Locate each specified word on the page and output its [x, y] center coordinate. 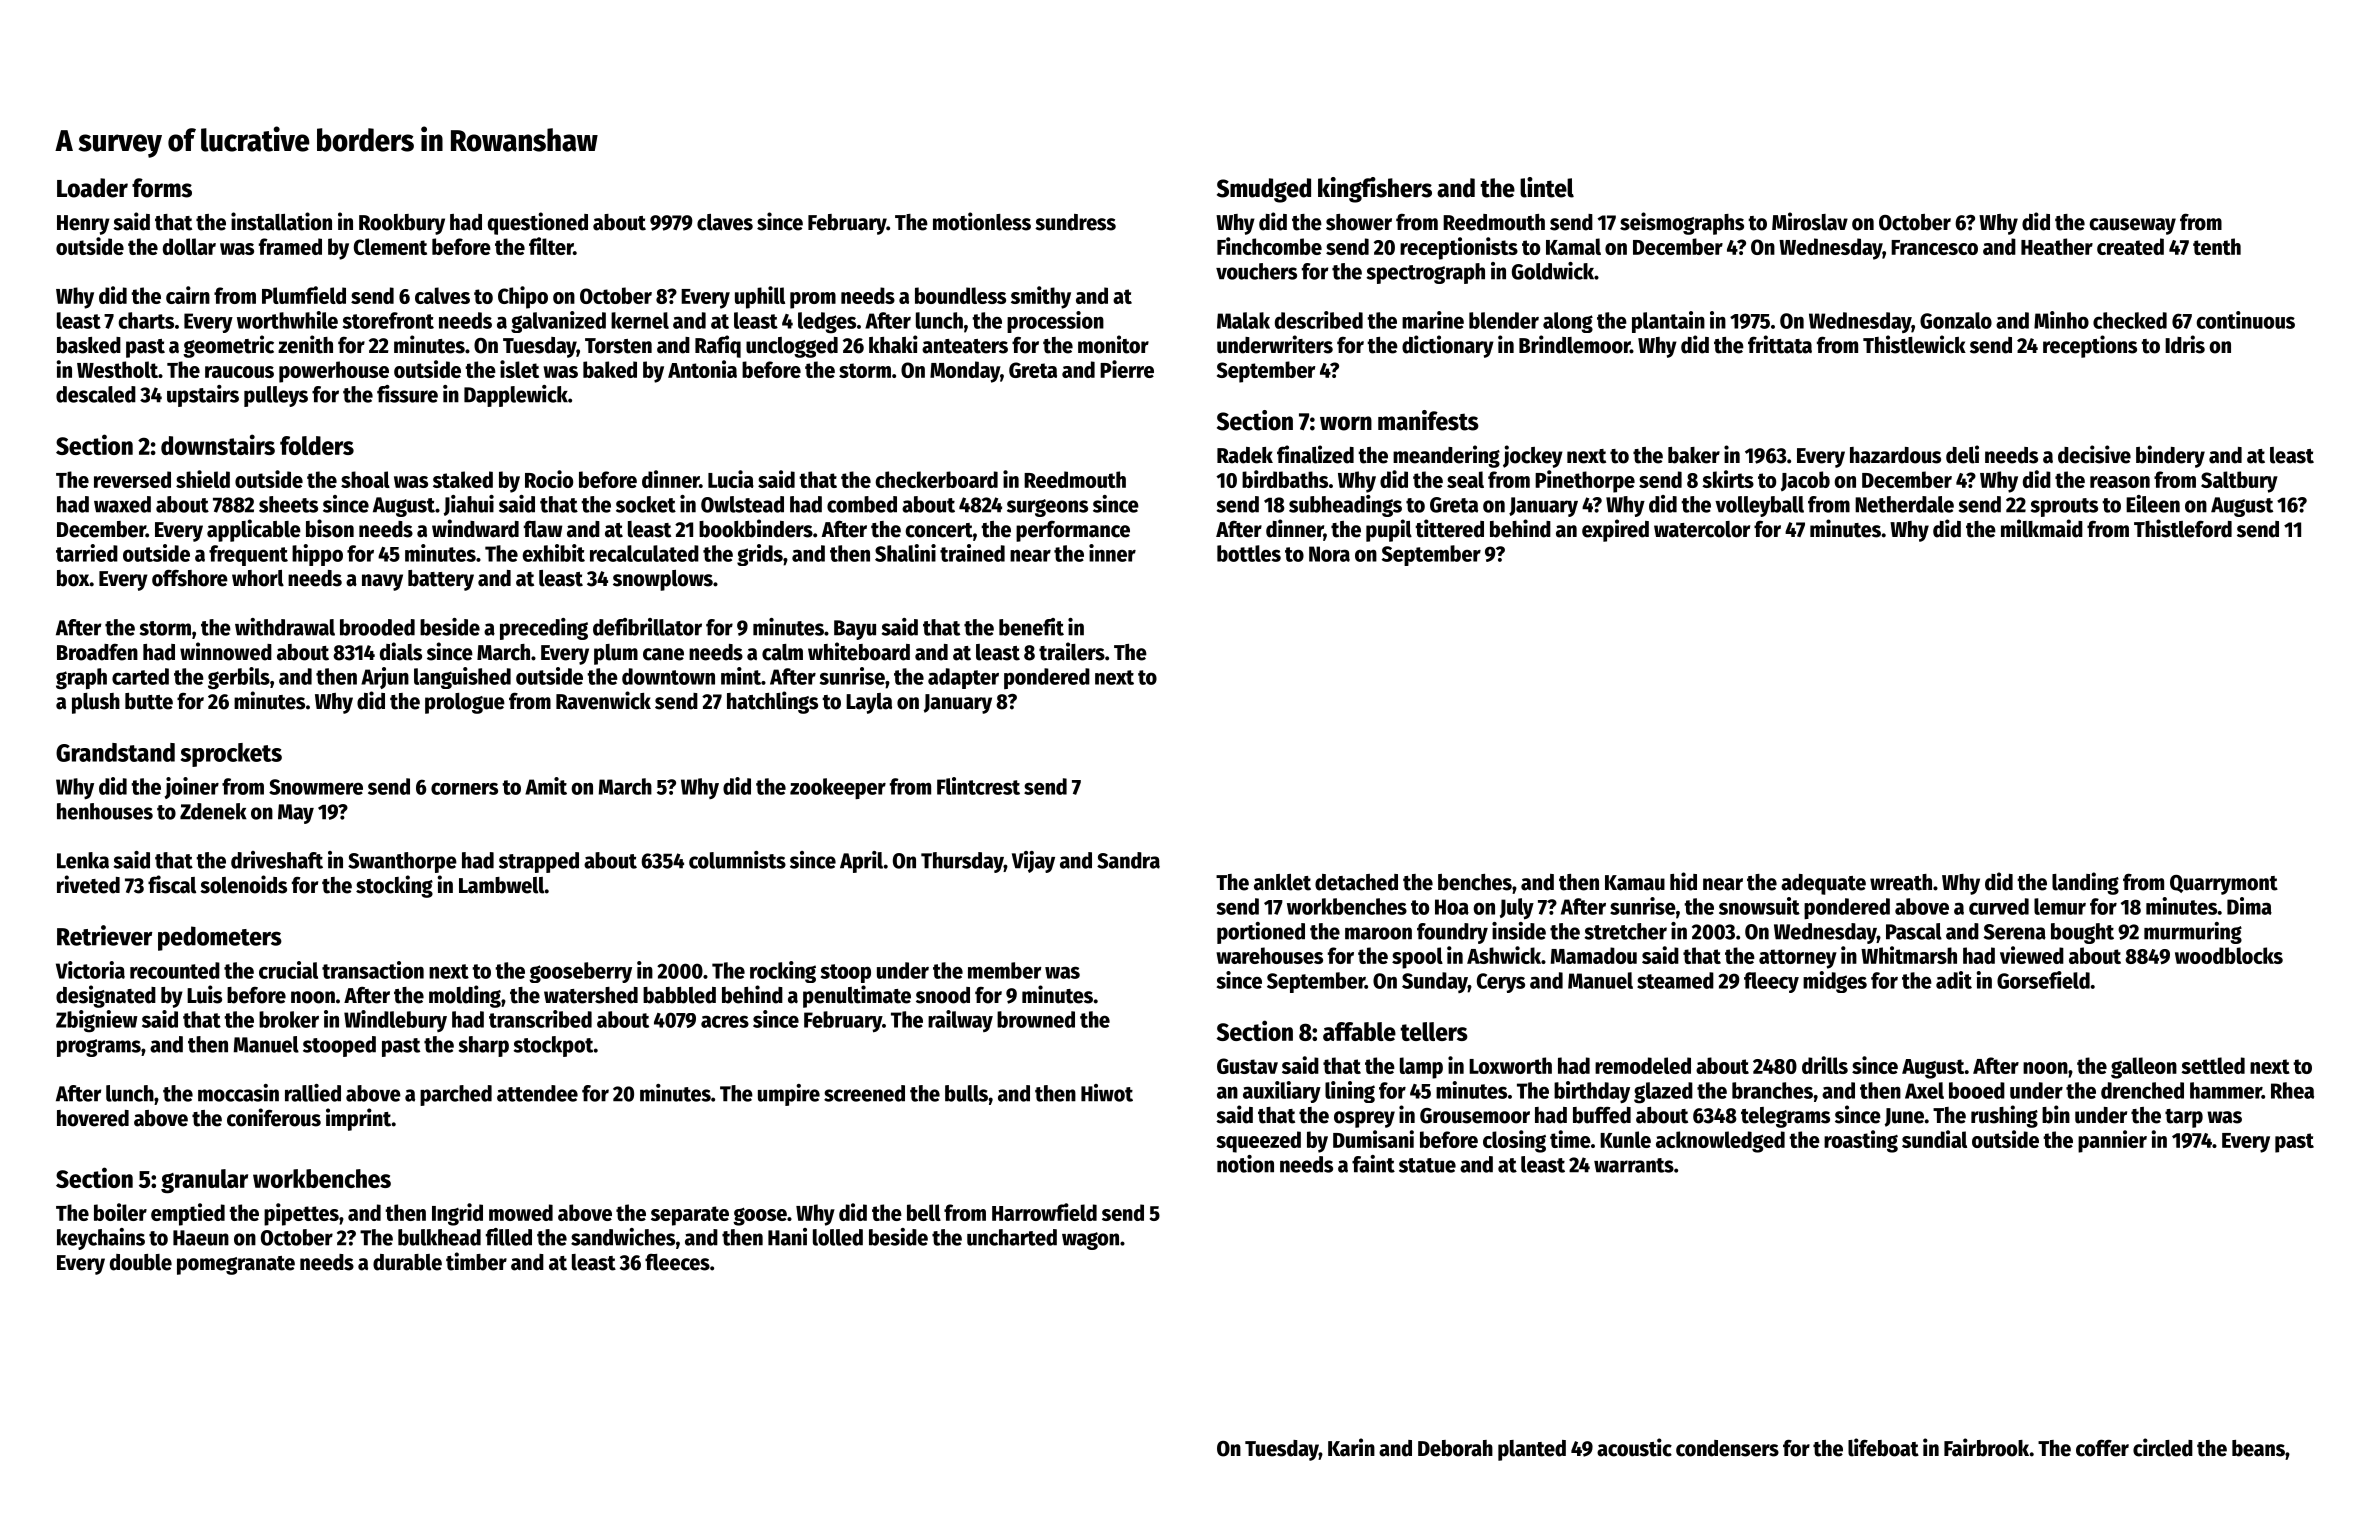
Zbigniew [97, 1021]
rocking [783, 972]
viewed [2032, 955]
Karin [1351, 1447]
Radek [1245, 455]
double [141, 1262]
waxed [122, 504]
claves [725, 222]
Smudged [1264, 190]
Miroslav [1810, 221]
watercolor [1702, 529]
